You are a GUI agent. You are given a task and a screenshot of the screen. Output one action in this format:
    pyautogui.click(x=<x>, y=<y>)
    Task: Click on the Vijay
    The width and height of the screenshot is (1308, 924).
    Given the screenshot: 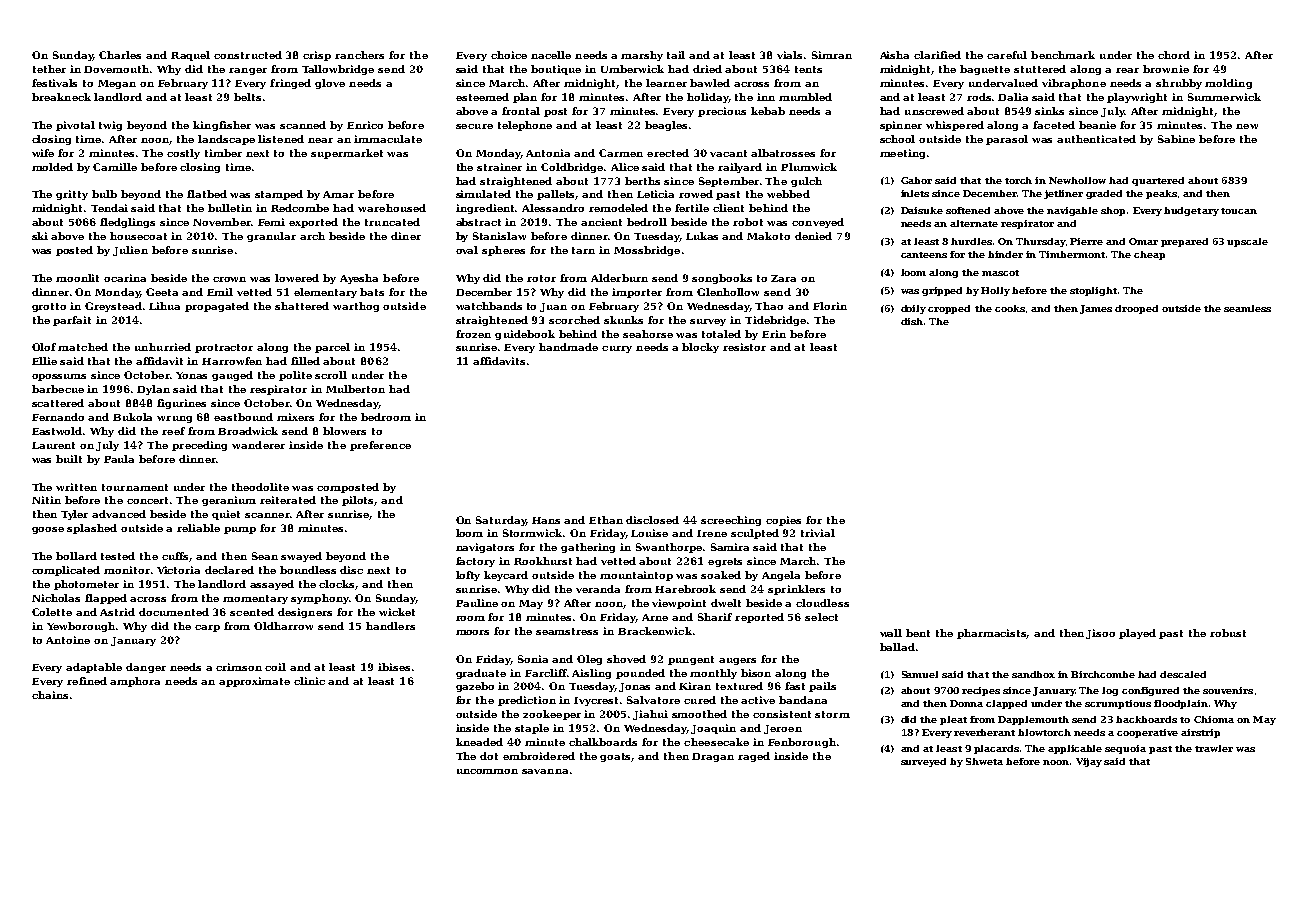 What is the action you would take?
    pyautogui.click(x=1089, y=762)
